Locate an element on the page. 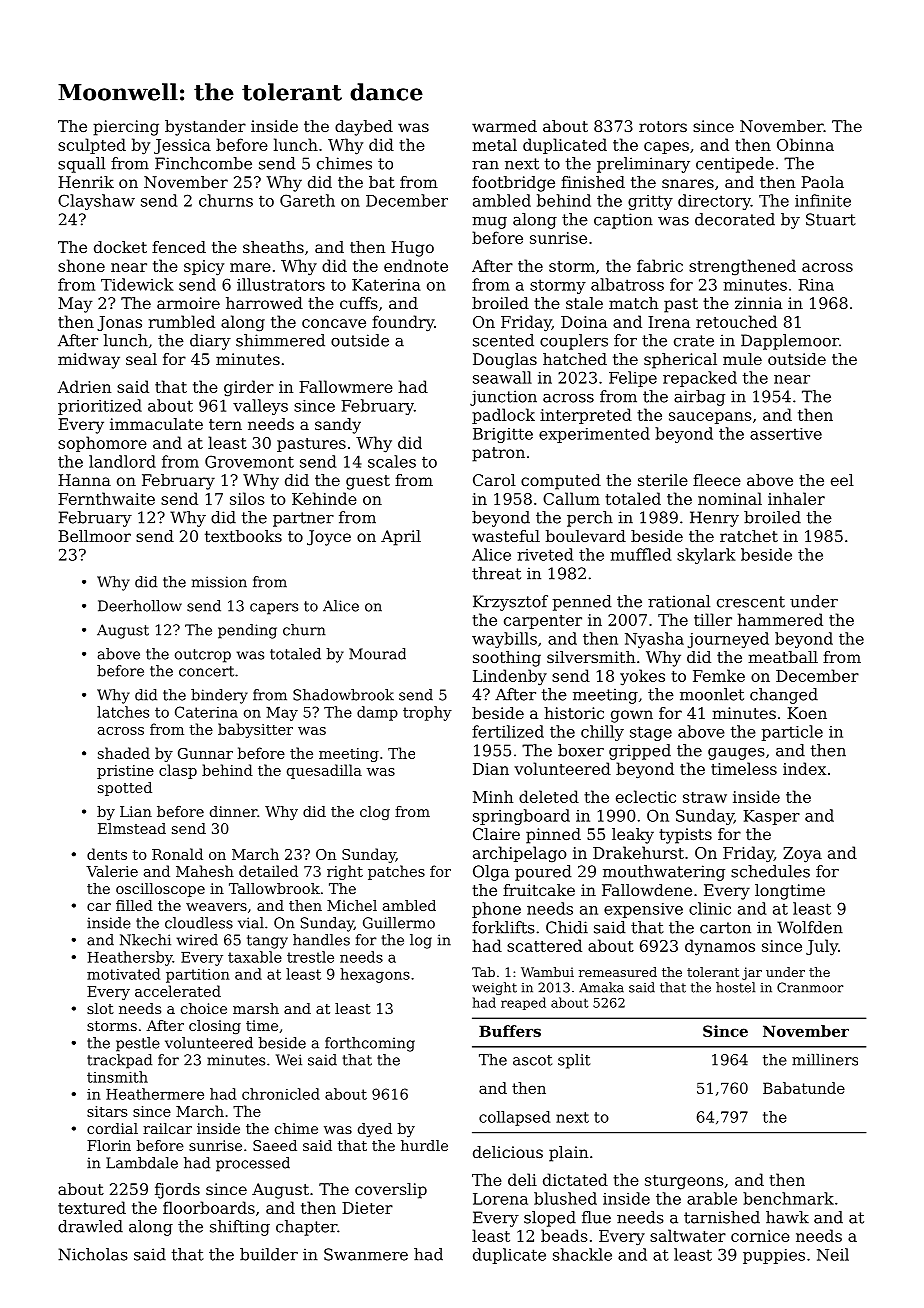 The height and width of the page is (1308, 924). Swanmere is located at coordinates (366, 1254).
